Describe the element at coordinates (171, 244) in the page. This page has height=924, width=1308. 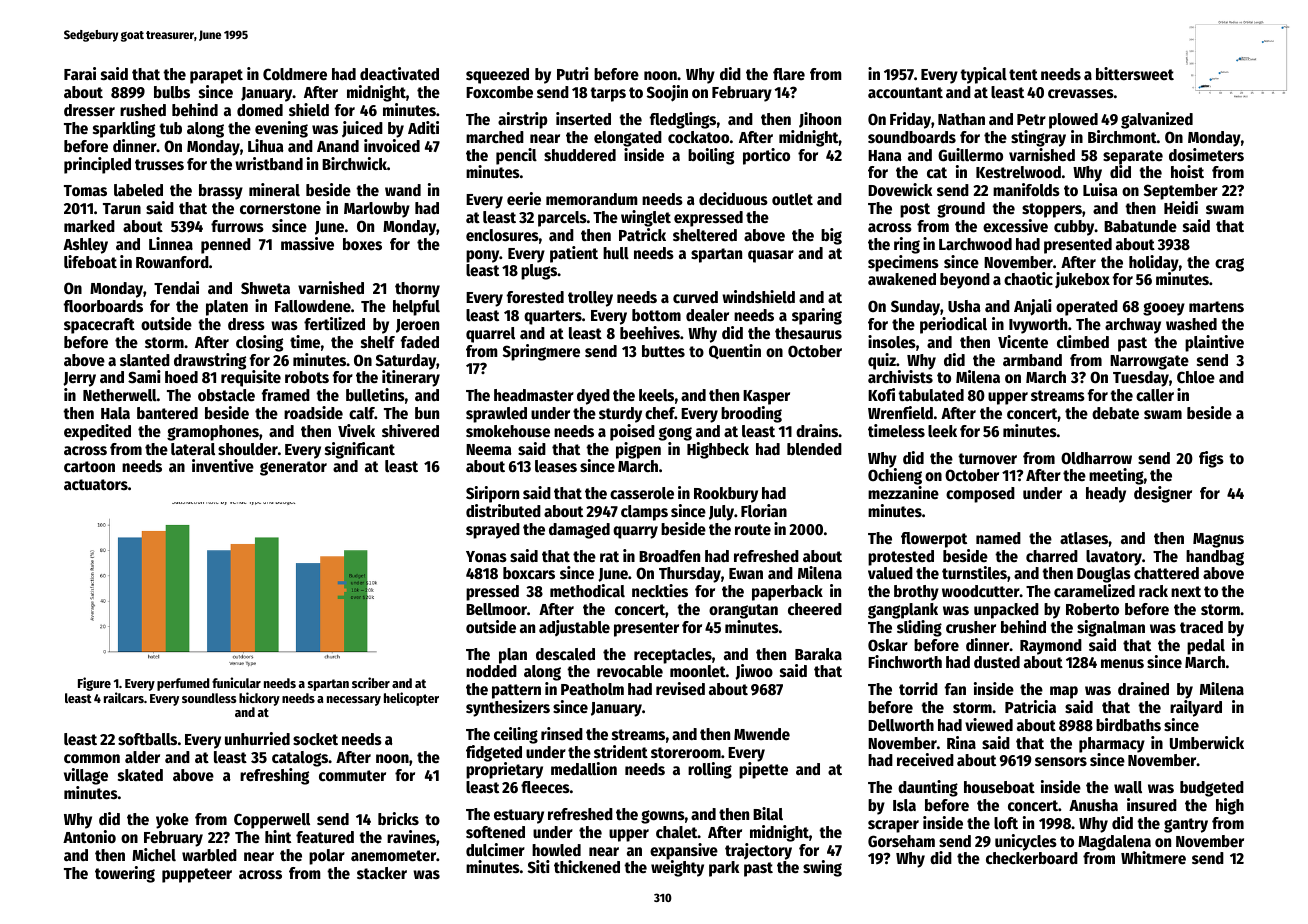
I see `Linnea` at that location.
